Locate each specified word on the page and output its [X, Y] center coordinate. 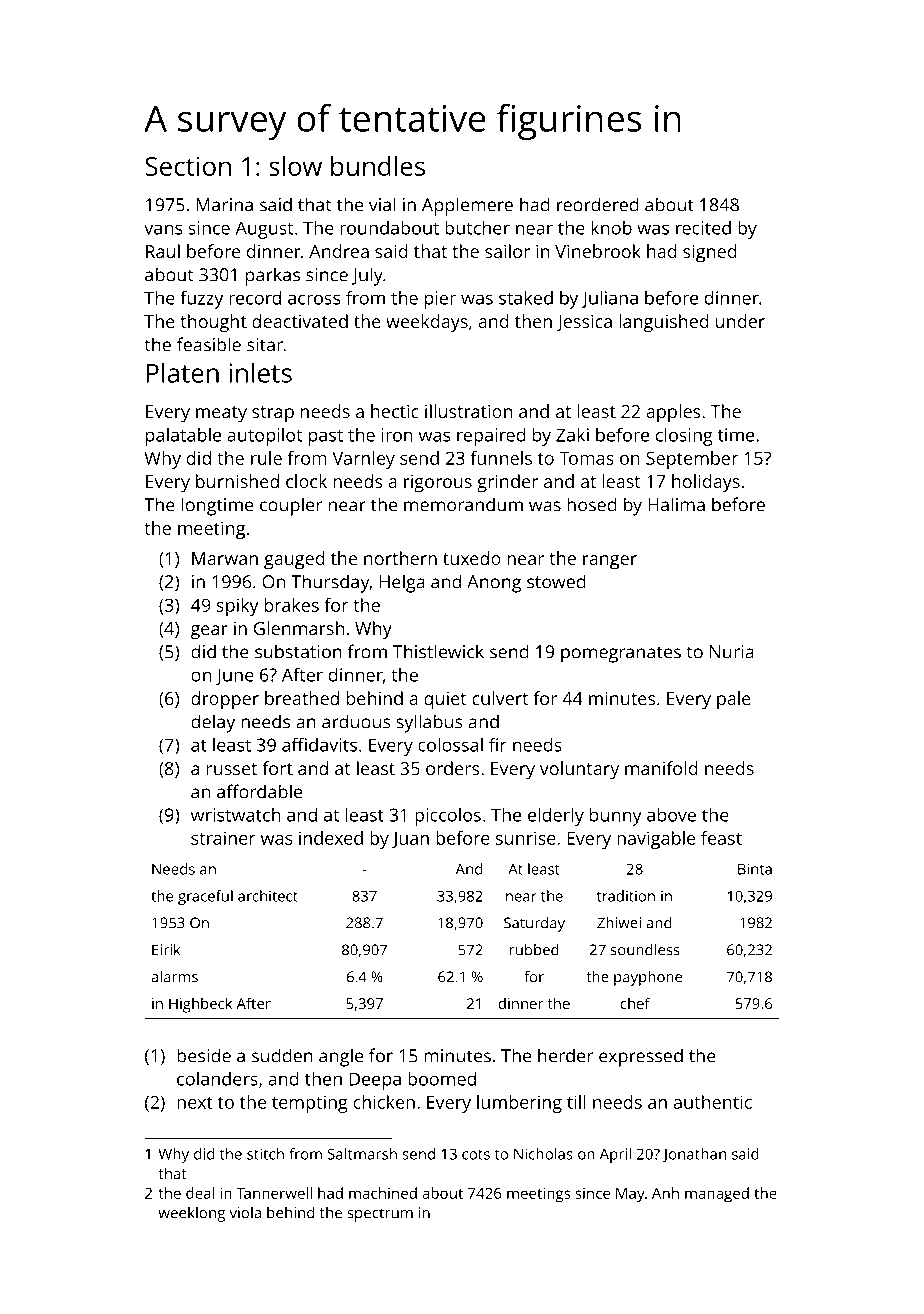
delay [213, 723]
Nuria [732, 652]
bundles [378, 166]
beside [204, 1055]
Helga [402, 583]
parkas [273, 276]
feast [721, 838]
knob [611, 228]
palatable [183, 437]
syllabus [429, 723]
